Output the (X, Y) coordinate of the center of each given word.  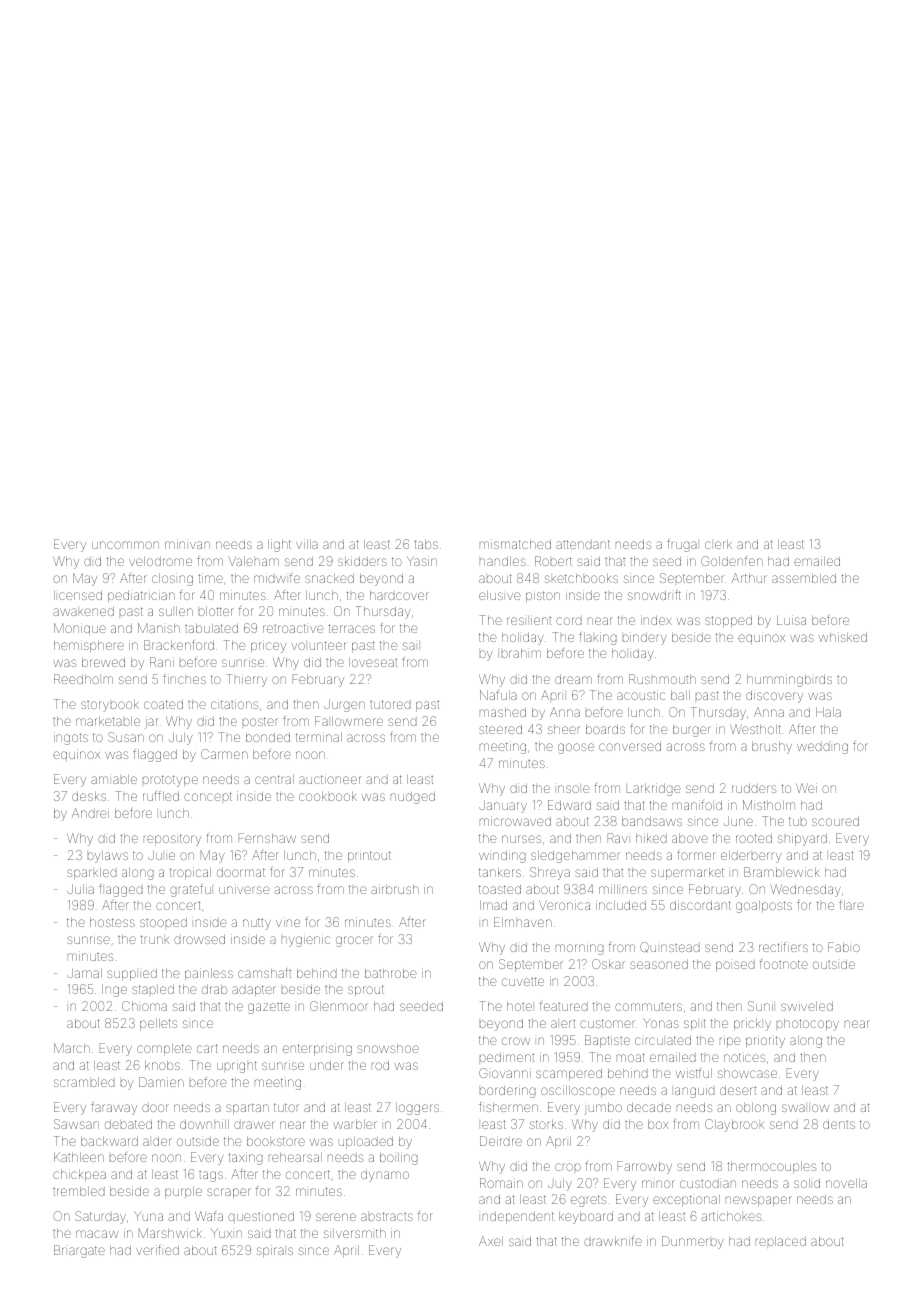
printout (369, 856)
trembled (79, 1191)
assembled (804, 578)
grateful (190, 890)
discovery (774, 696)
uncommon (125, 545)
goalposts (764, 907)
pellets (158, 1024)
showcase (747, 1073)
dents (839, 1124)
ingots (71, 738)
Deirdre (501, 1141)
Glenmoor (339, 1006)
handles (503, 561)
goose (576, 748)
